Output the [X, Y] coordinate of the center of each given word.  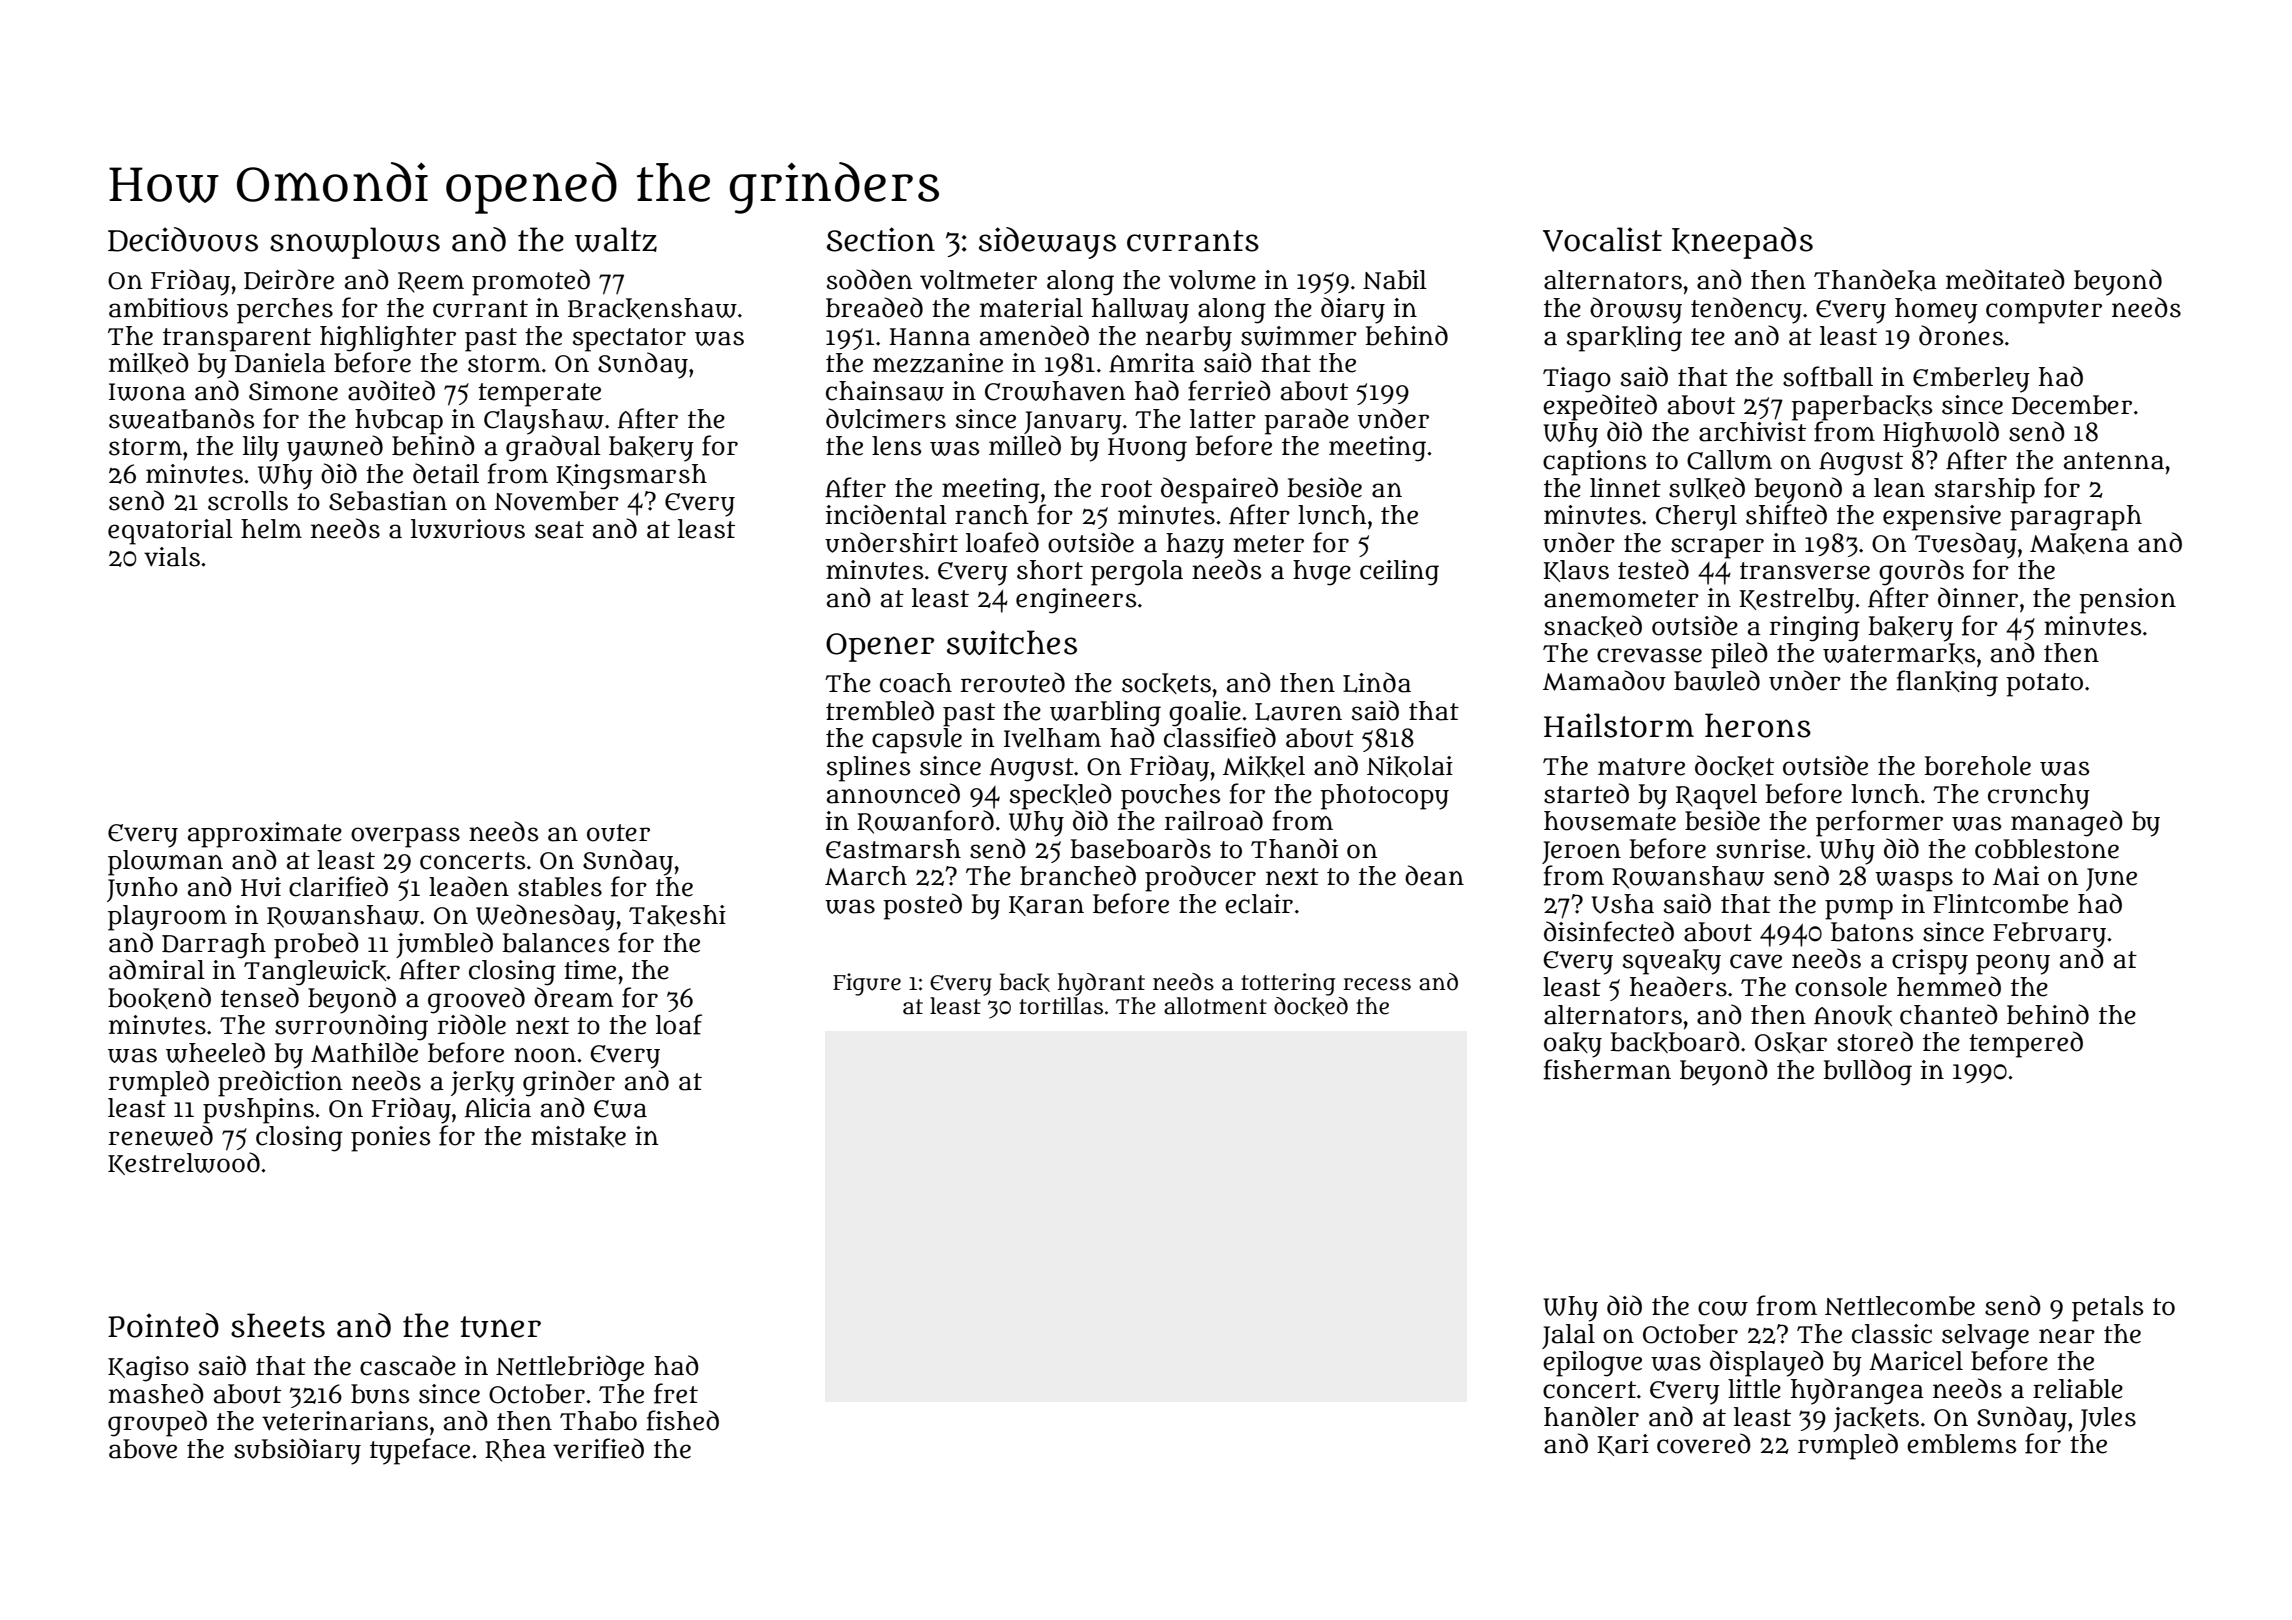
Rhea [515, 1450]
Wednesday [545, 917]
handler [1591, 1416]
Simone [293, 391]
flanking [1947, 683]
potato [2044, 685]
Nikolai [1410, 766]
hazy [1195, 546]
